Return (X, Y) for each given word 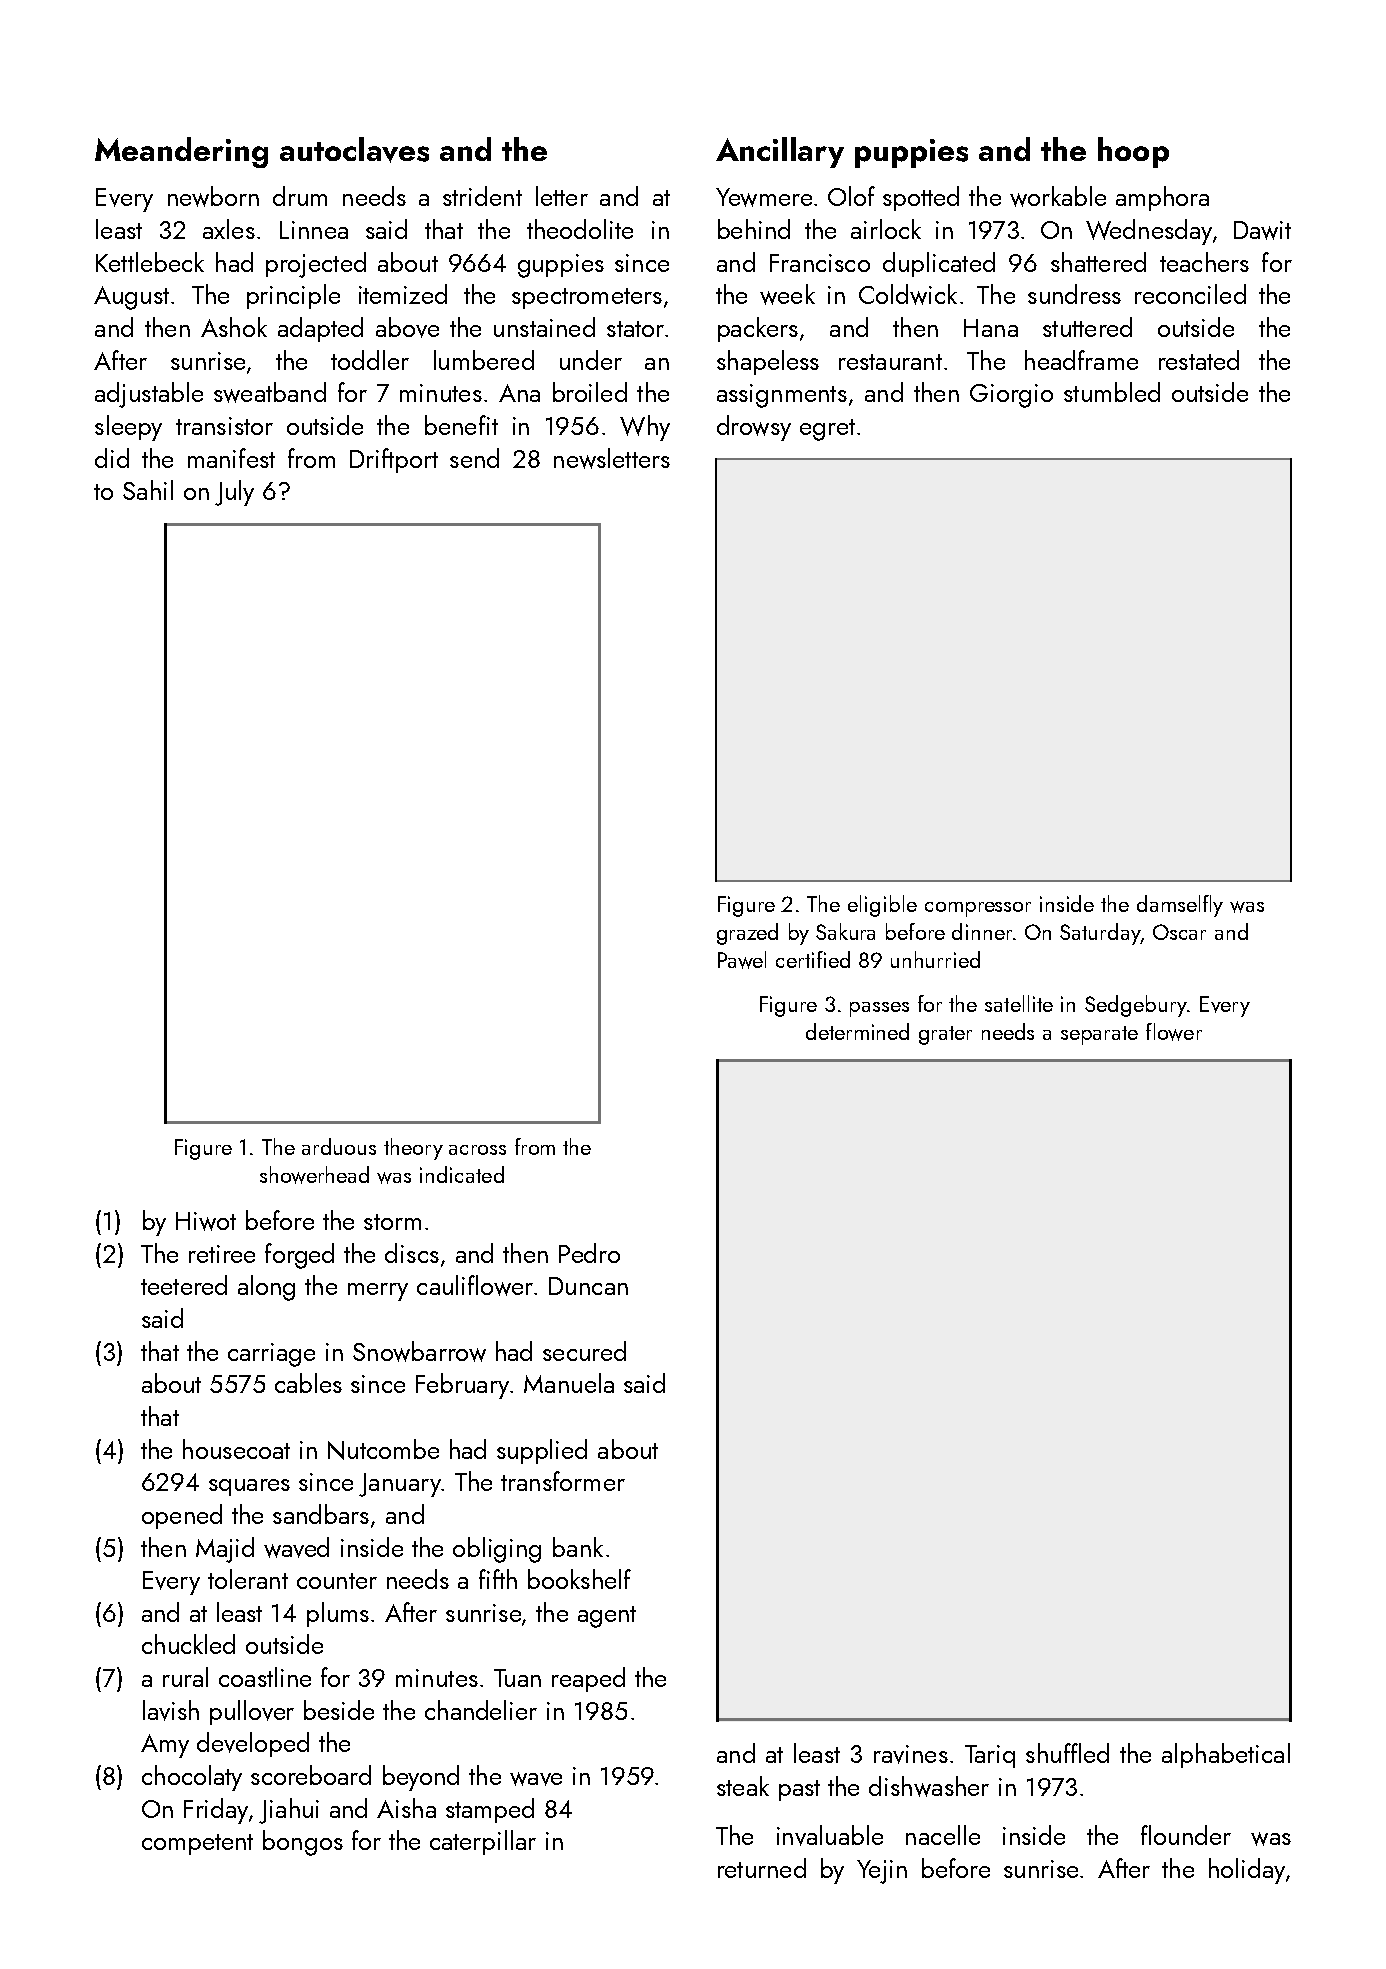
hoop (1133, 152)
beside (339, 1710)
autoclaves (354, 150)
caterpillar (483, 1842)
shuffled (1067, 1753)
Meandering (181, 152)
